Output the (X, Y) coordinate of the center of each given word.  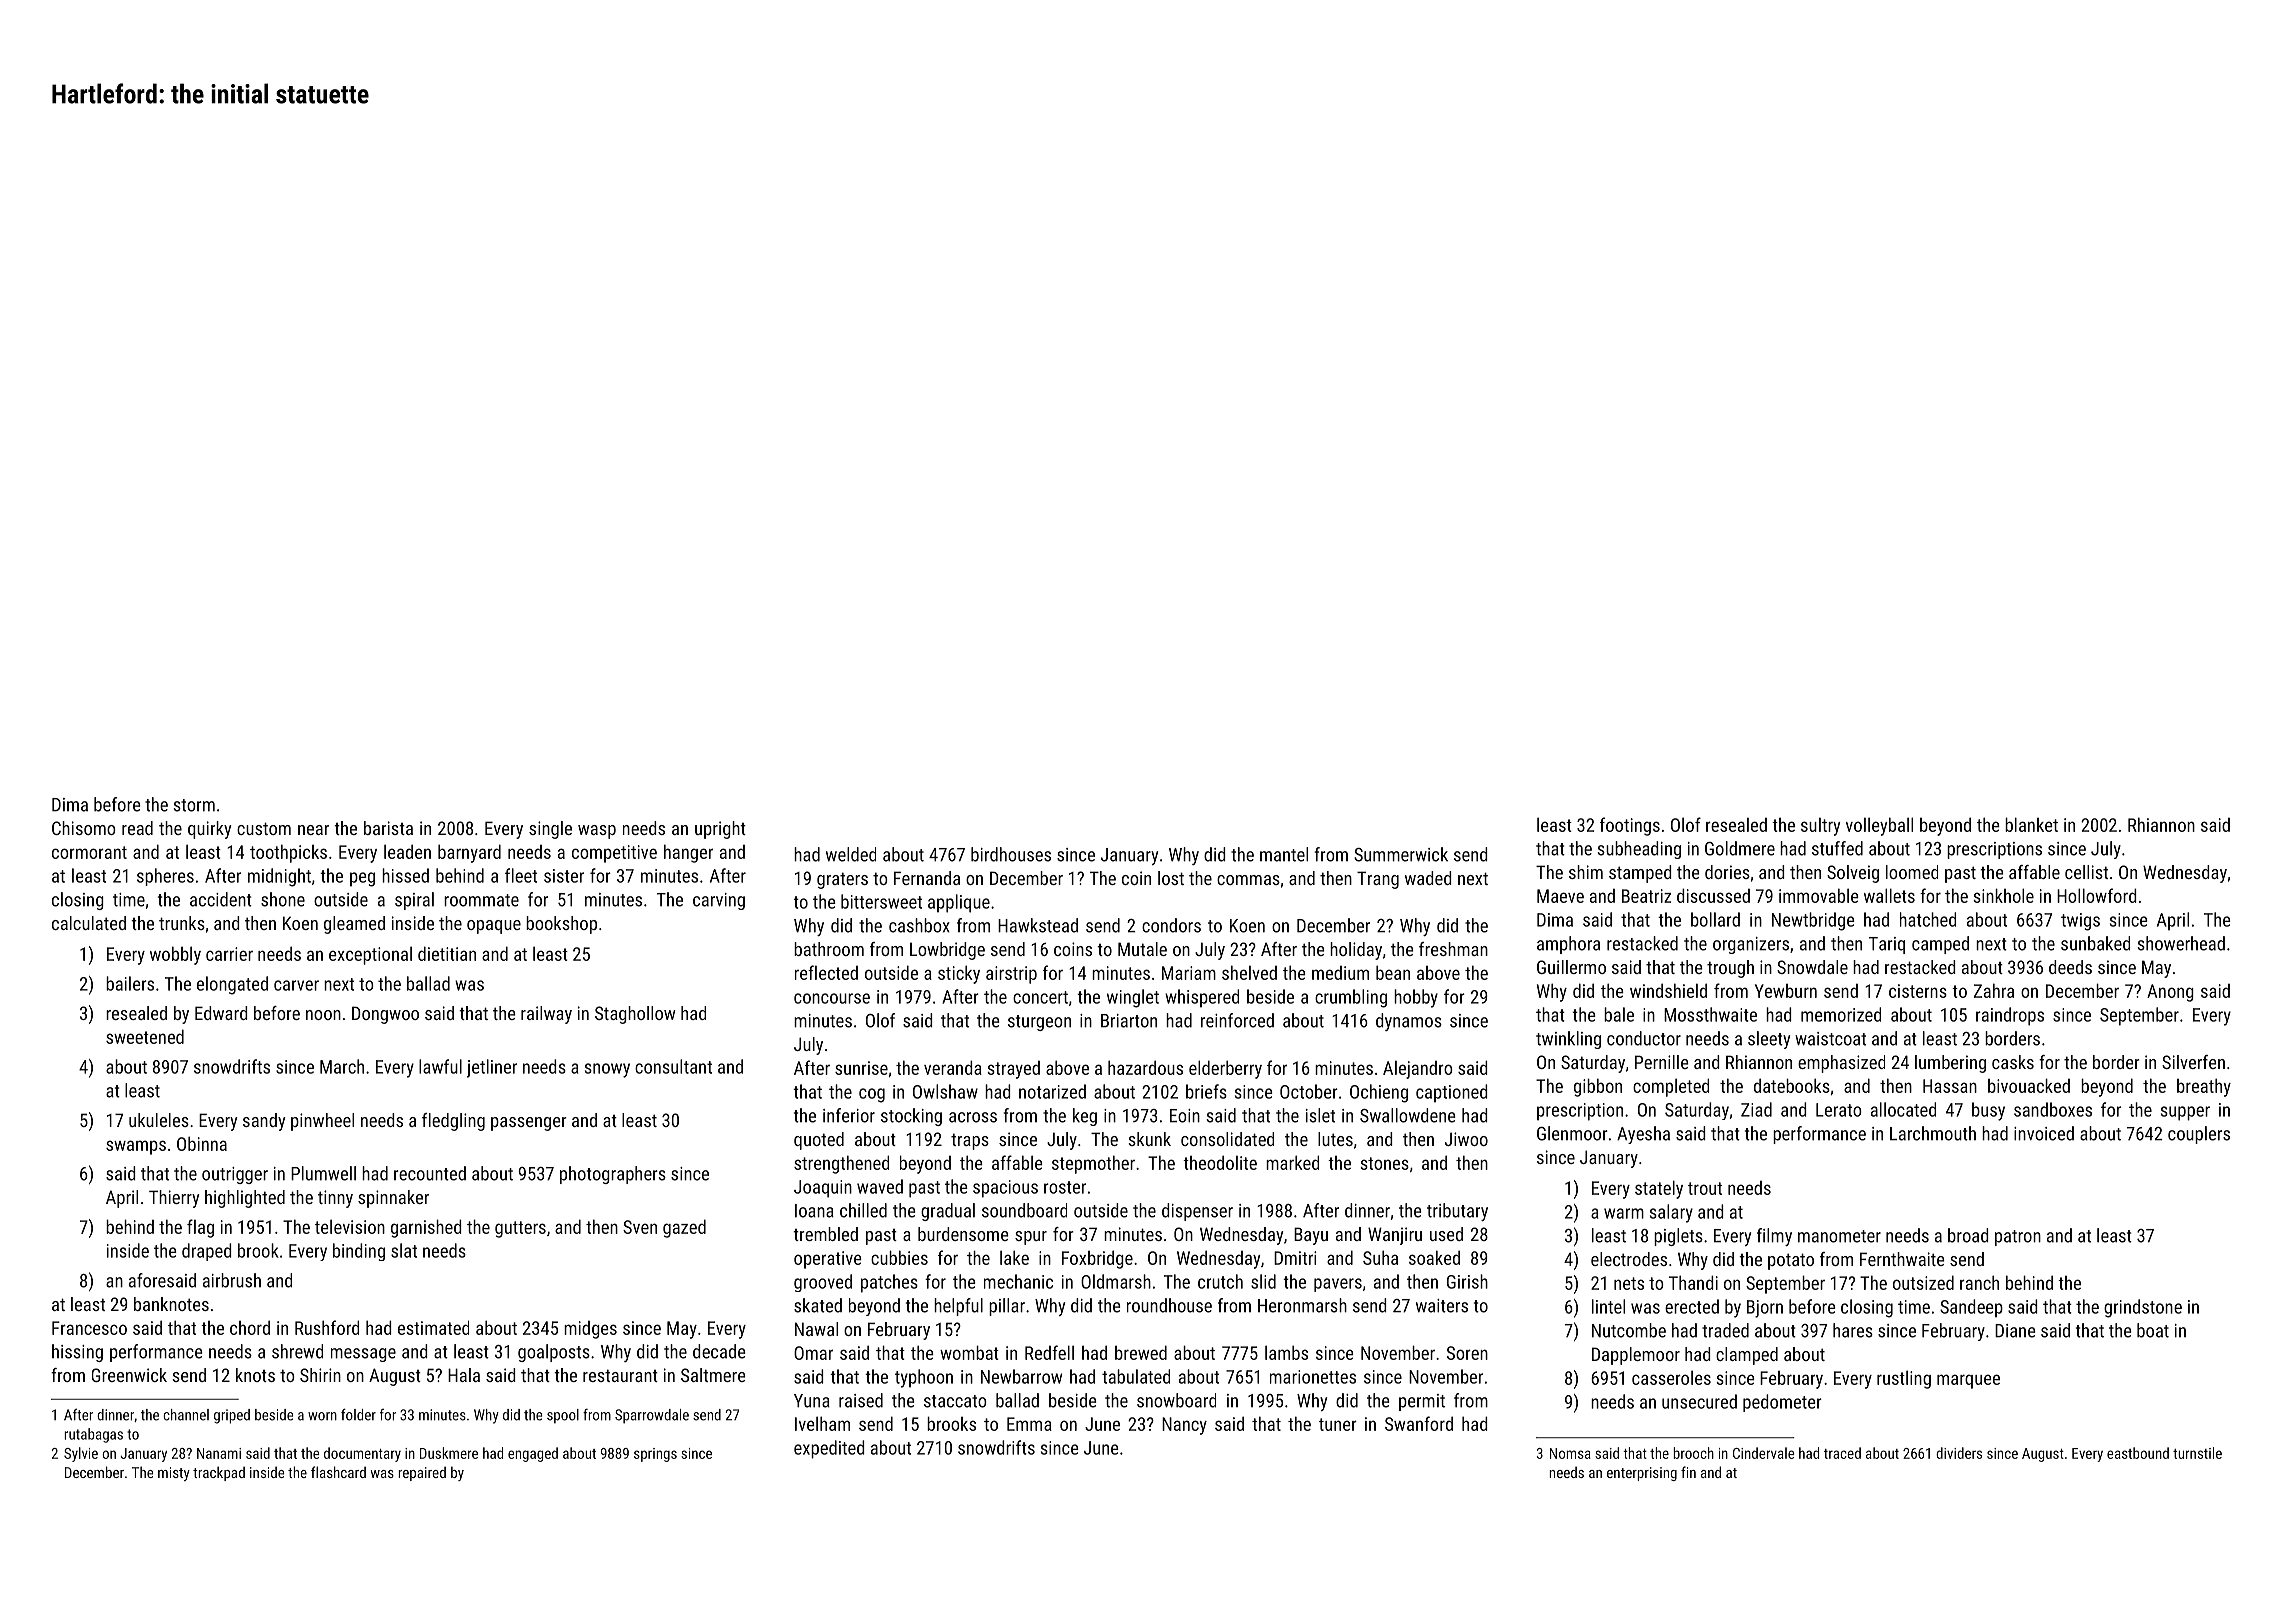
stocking (911, 1117)
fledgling (453, 1122)
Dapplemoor (1636, 1356)
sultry (1820, 827)
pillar (1007, 1307)
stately (1659, 1189)
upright (720, 830)
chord (250, 1327)
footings (1630, 826)
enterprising (1642, 1474)
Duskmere (449, 1453)
